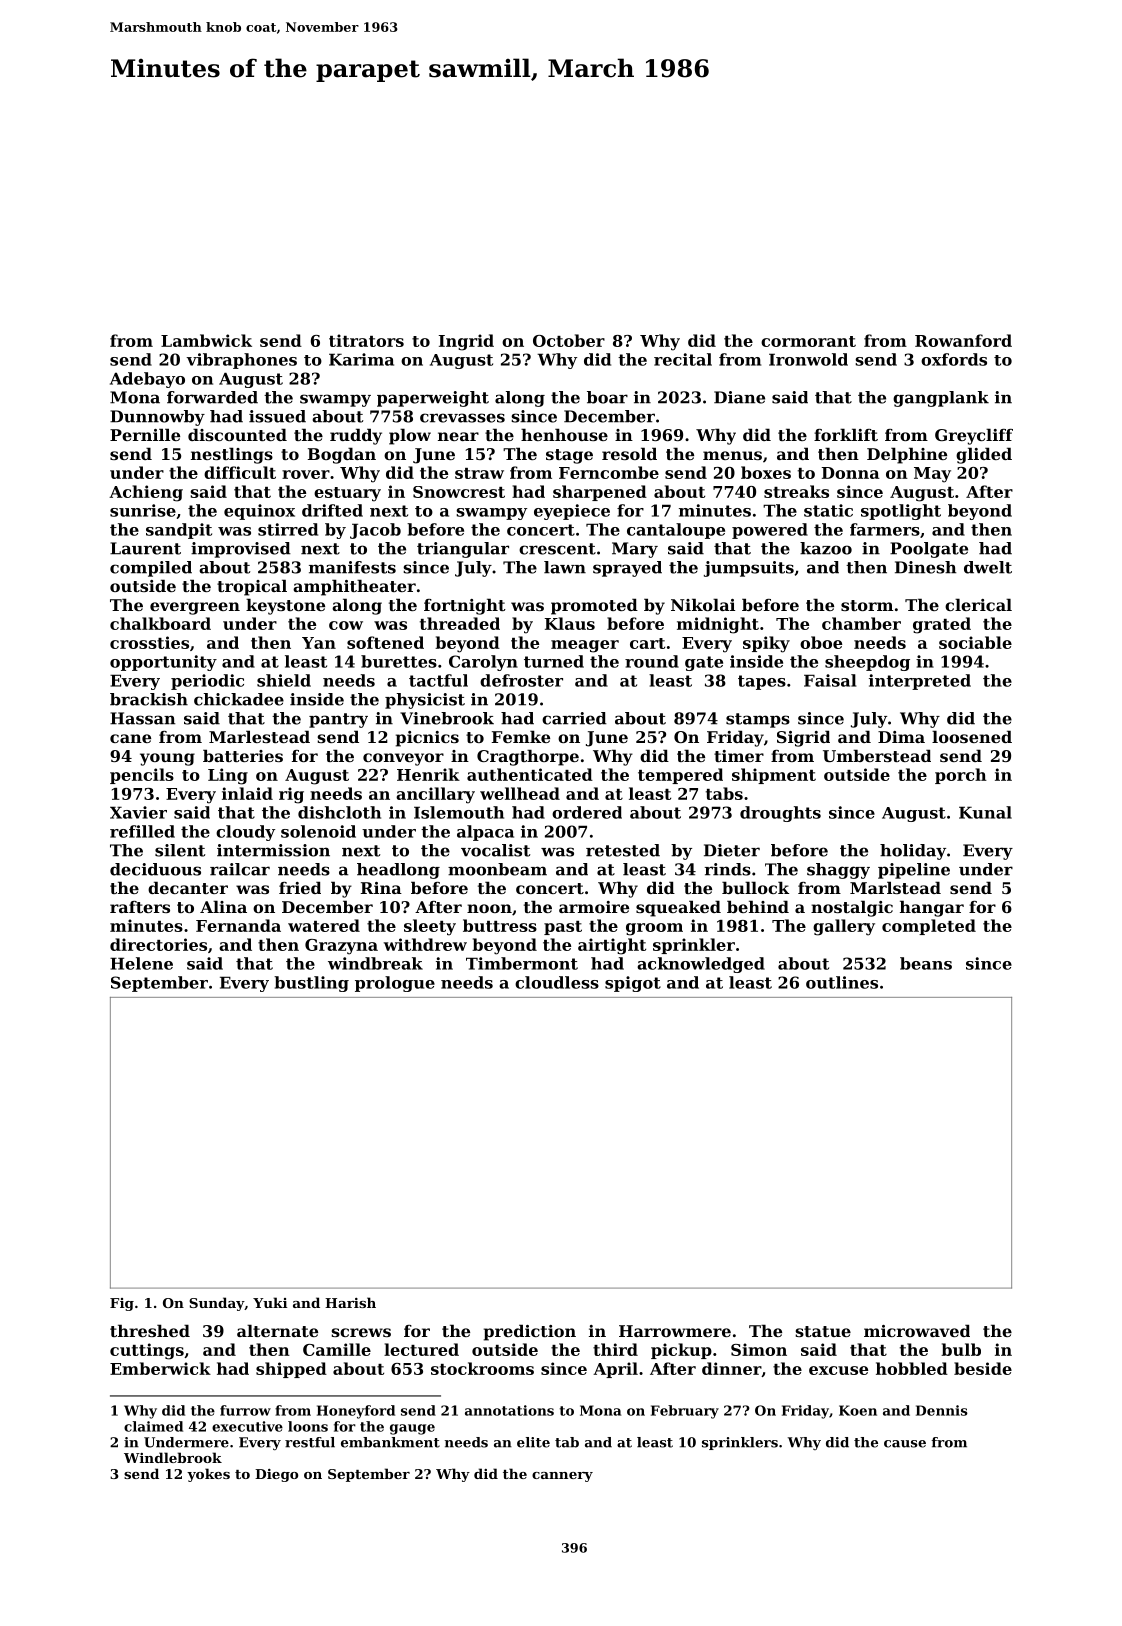 The height and width of the screenshot is (1626, 1122). What do you see at coordinates (291, 795) in the screenshot?
I see `rig` at bounding box center [291, 795].
